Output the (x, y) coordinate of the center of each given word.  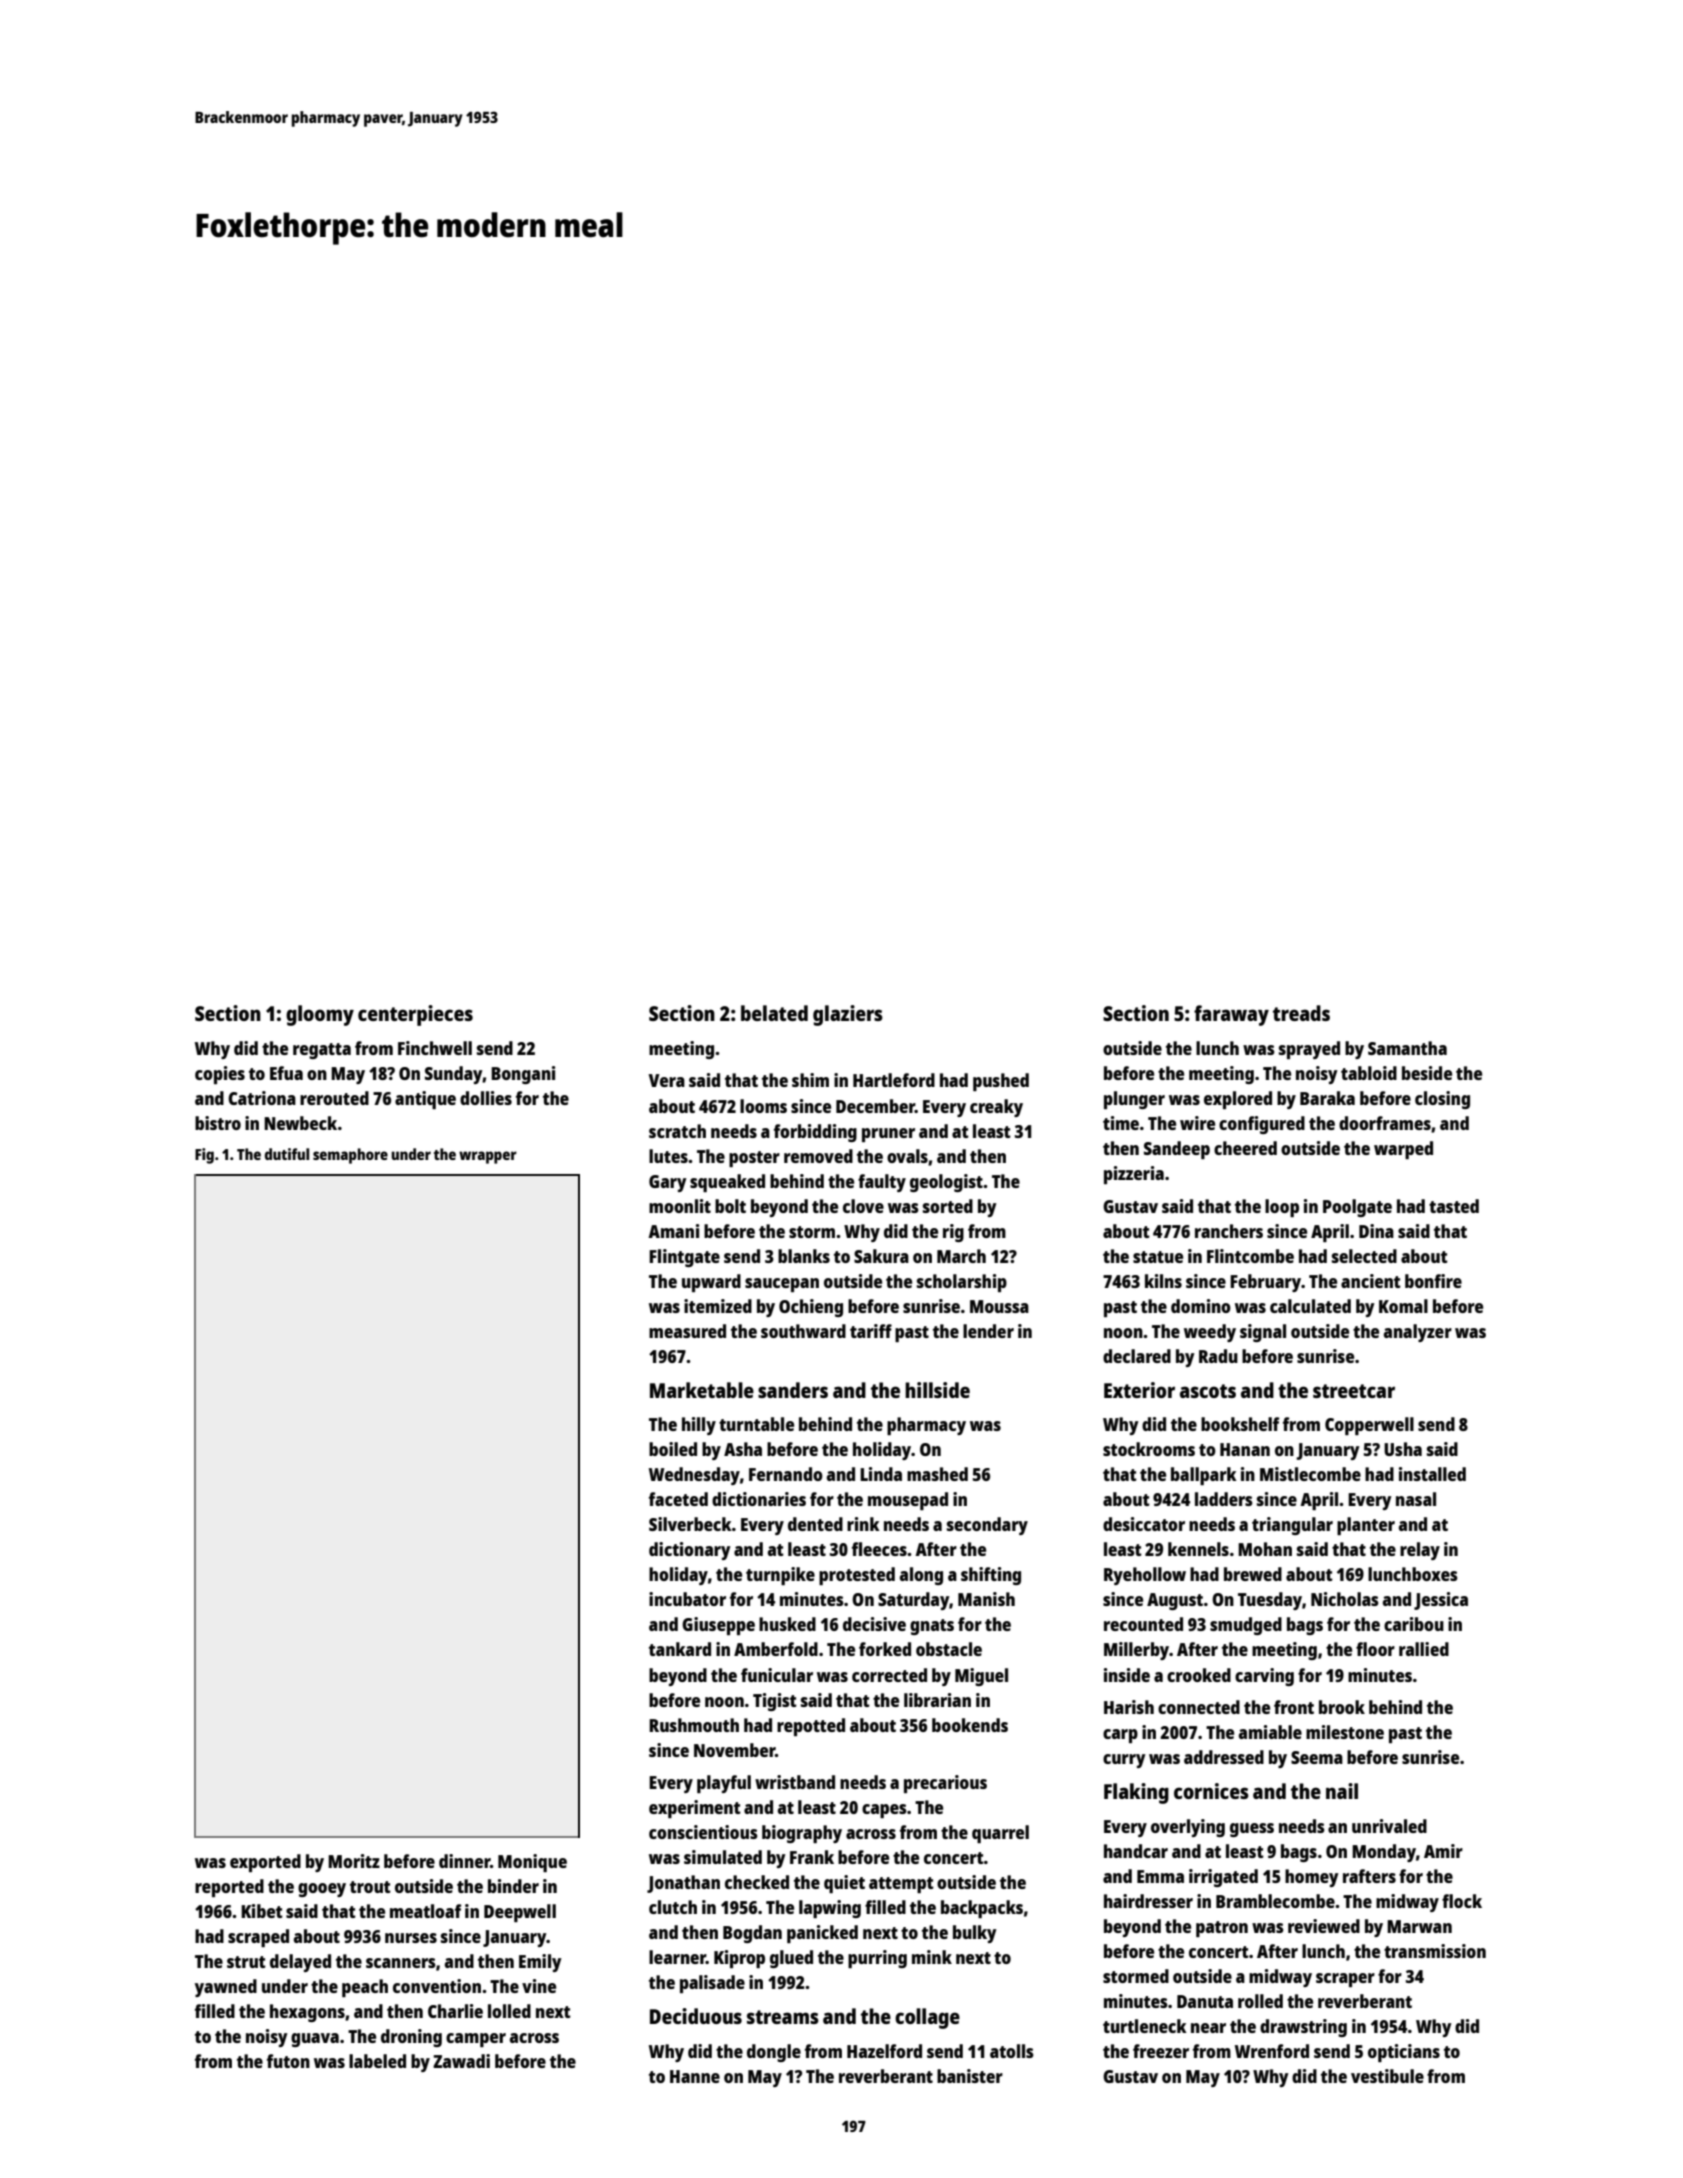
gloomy (320, 1015)
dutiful (287, 1154)
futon (288, 2061)
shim (810, 1080)
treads (1301, 1013)
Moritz (354, 1861)
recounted (1143, 1624)
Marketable (702, 1390)
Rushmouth (694, 1725)
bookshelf (1240, 1424)
